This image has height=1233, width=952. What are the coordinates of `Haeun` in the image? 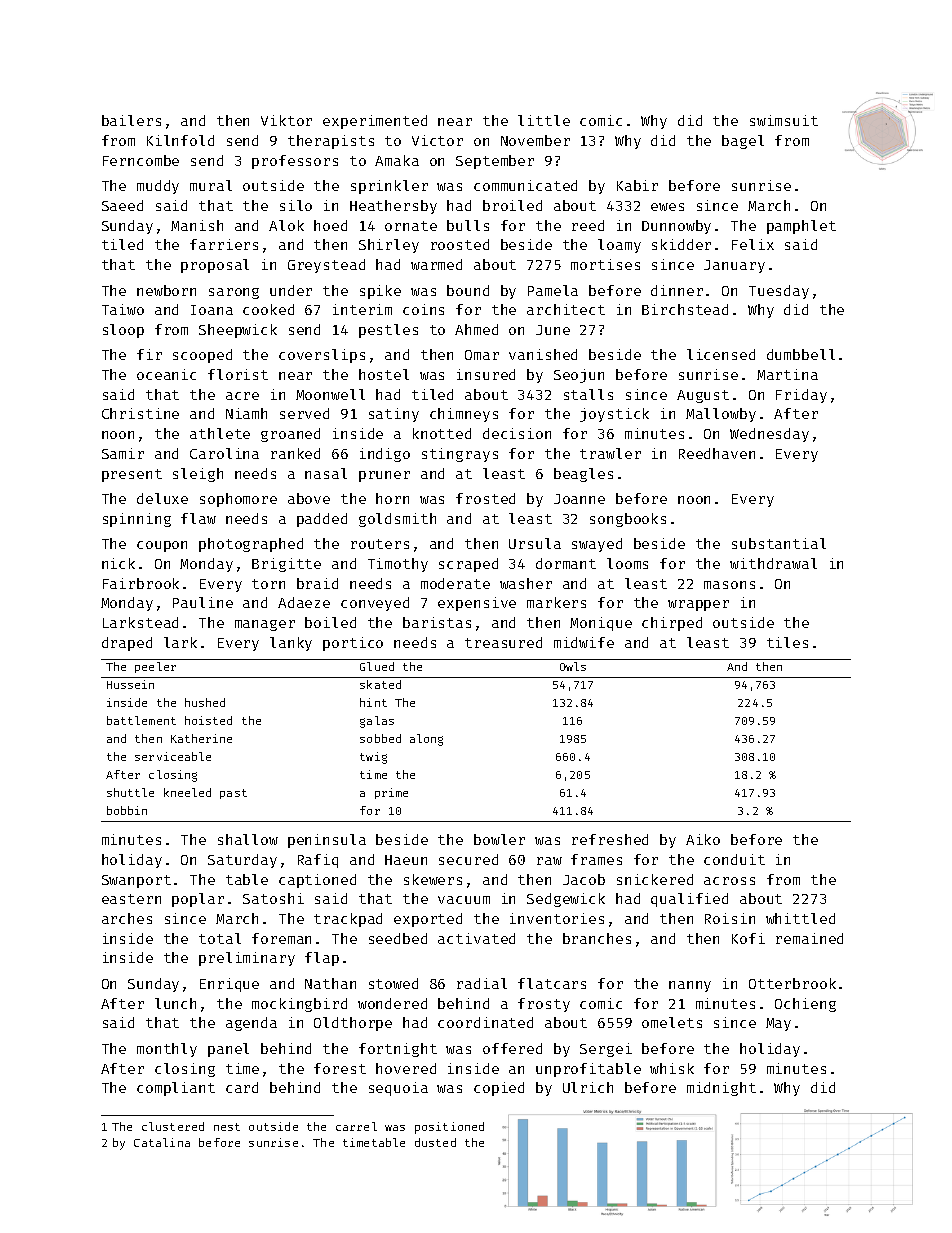 It's located at (406, 860).
